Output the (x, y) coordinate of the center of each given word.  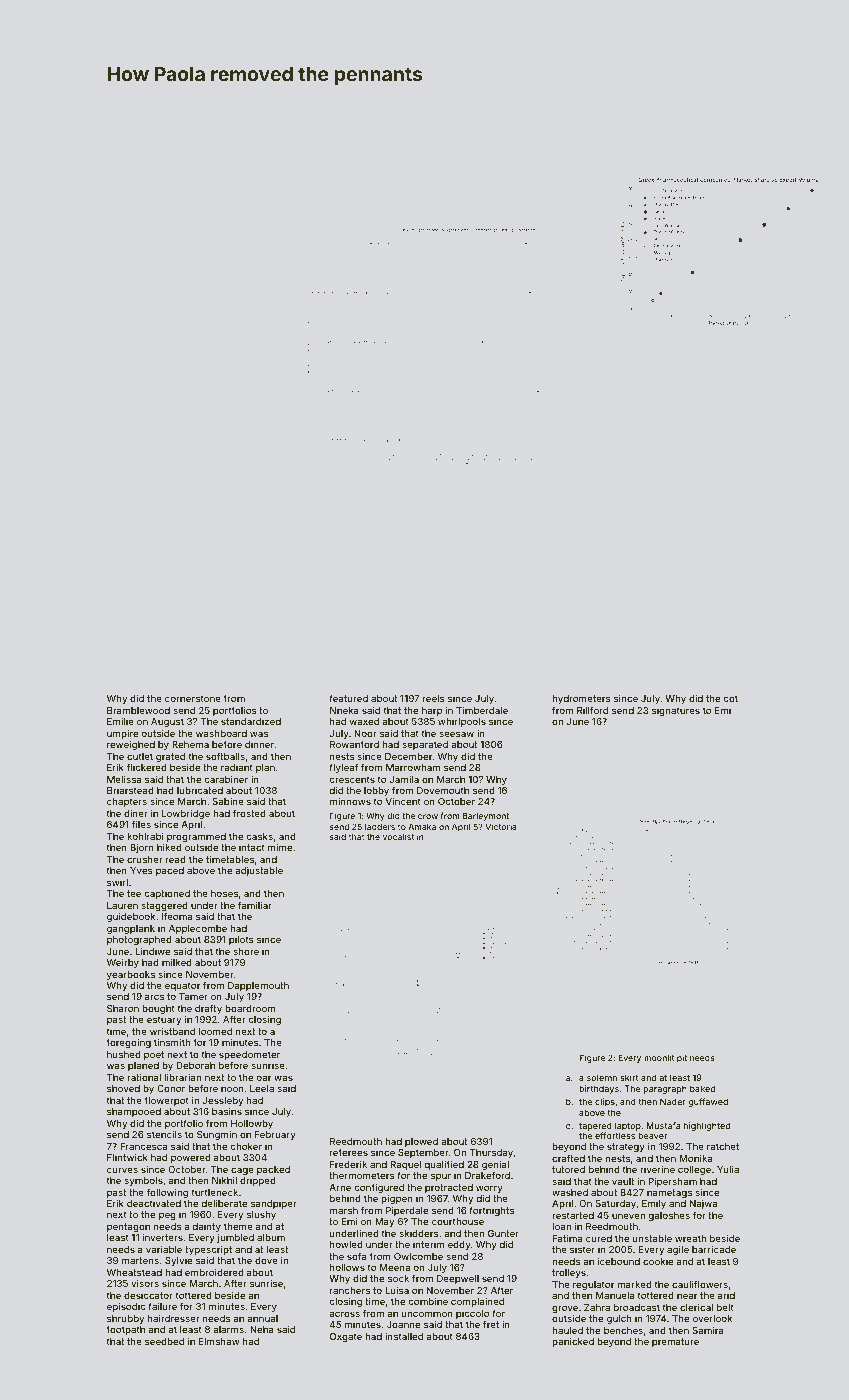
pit (682, 1058)
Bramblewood (138, 710)
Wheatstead (134, 1272)
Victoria (501, 826)
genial (495, 1165)
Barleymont (486, 816)
